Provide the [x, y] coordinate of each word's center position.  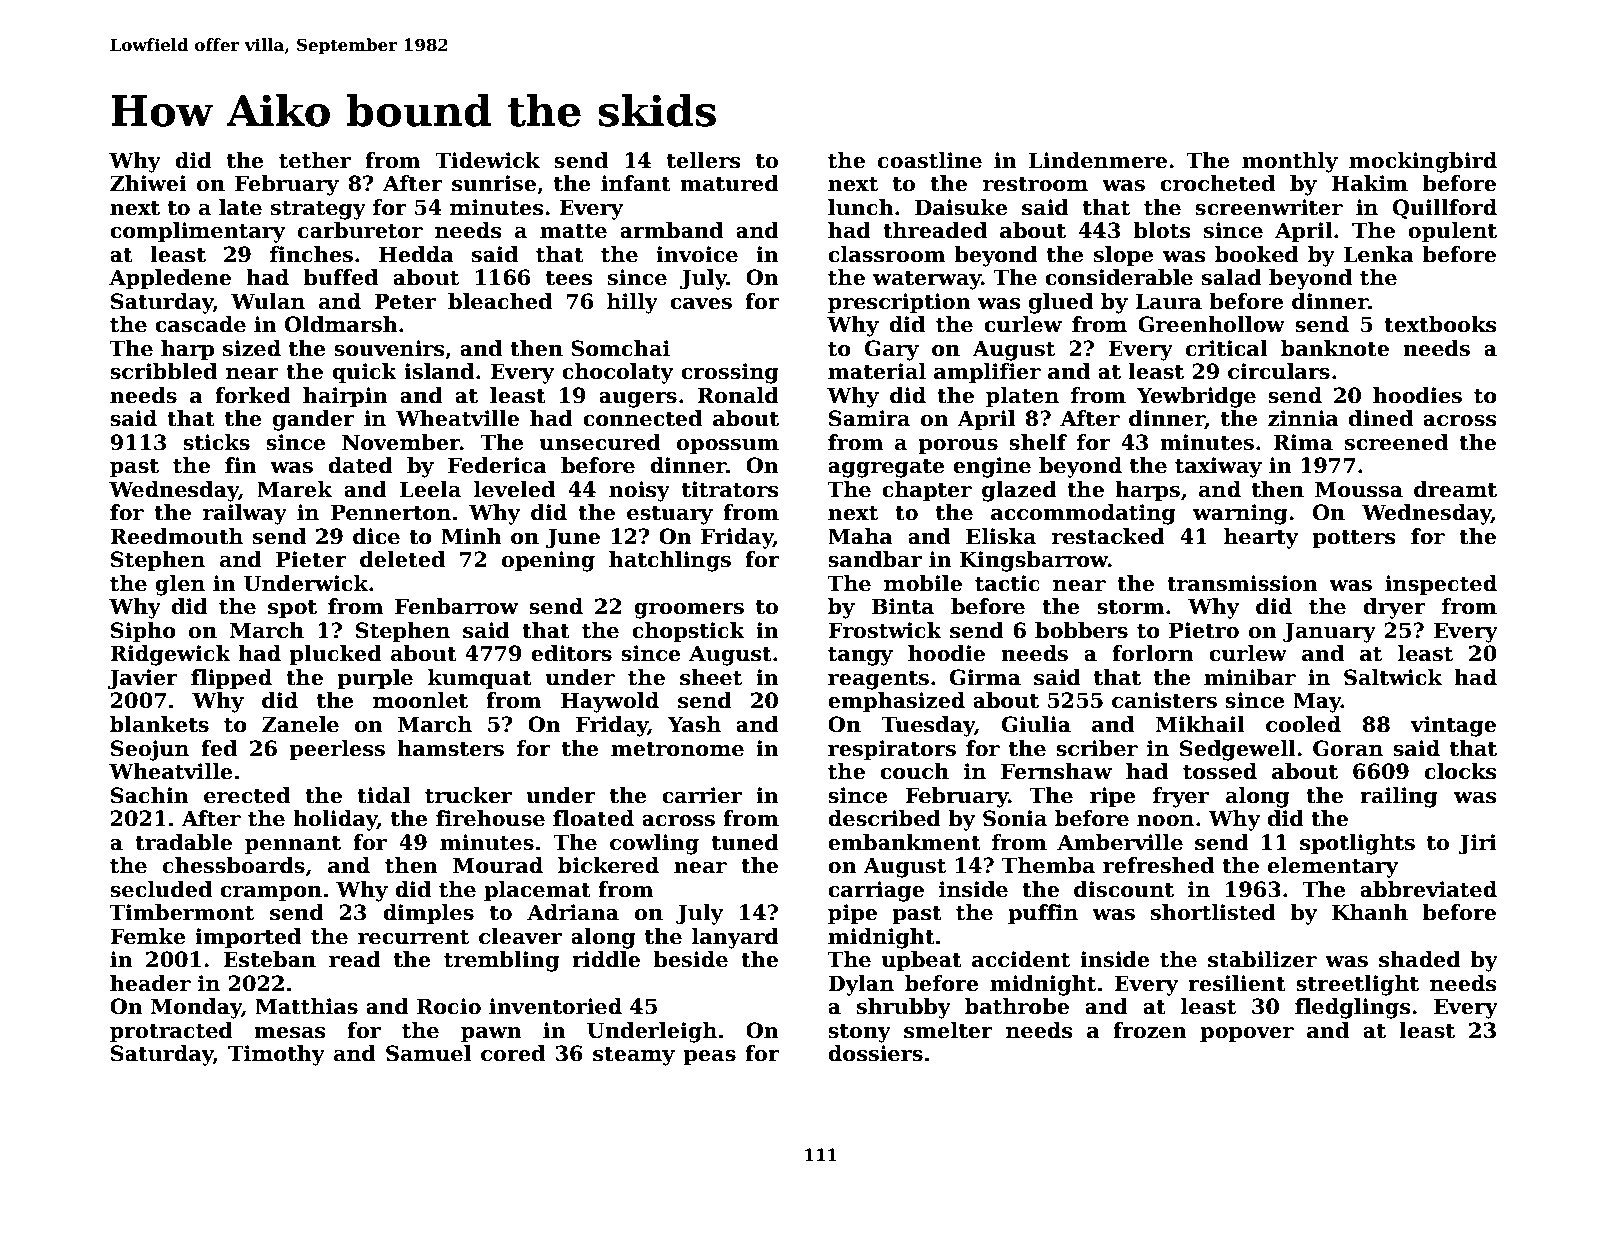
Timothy [276, 1055]
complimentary [197, 232]
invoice [697, 254]
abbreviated [1428, 889]
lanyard [735, 938]
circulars [1279, 371]
